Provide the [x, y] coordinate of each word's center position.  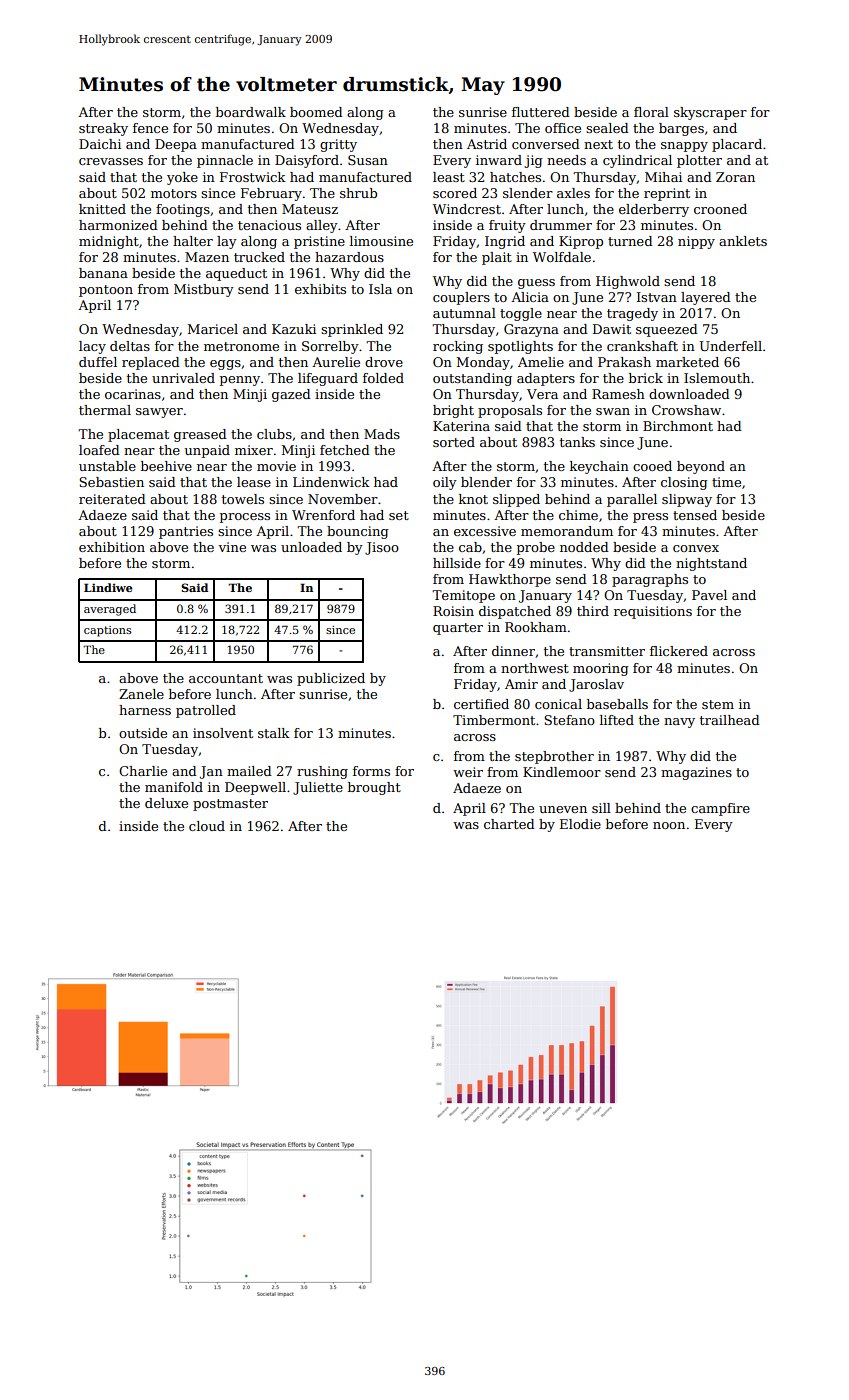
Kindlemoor [562, 772]
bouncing [358, 532]
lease [254, 482]
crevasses [111, 161]
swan [613, 411]
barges [681, 129]
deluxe [166, 803]
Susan [368, 160]
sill [601, 808]
